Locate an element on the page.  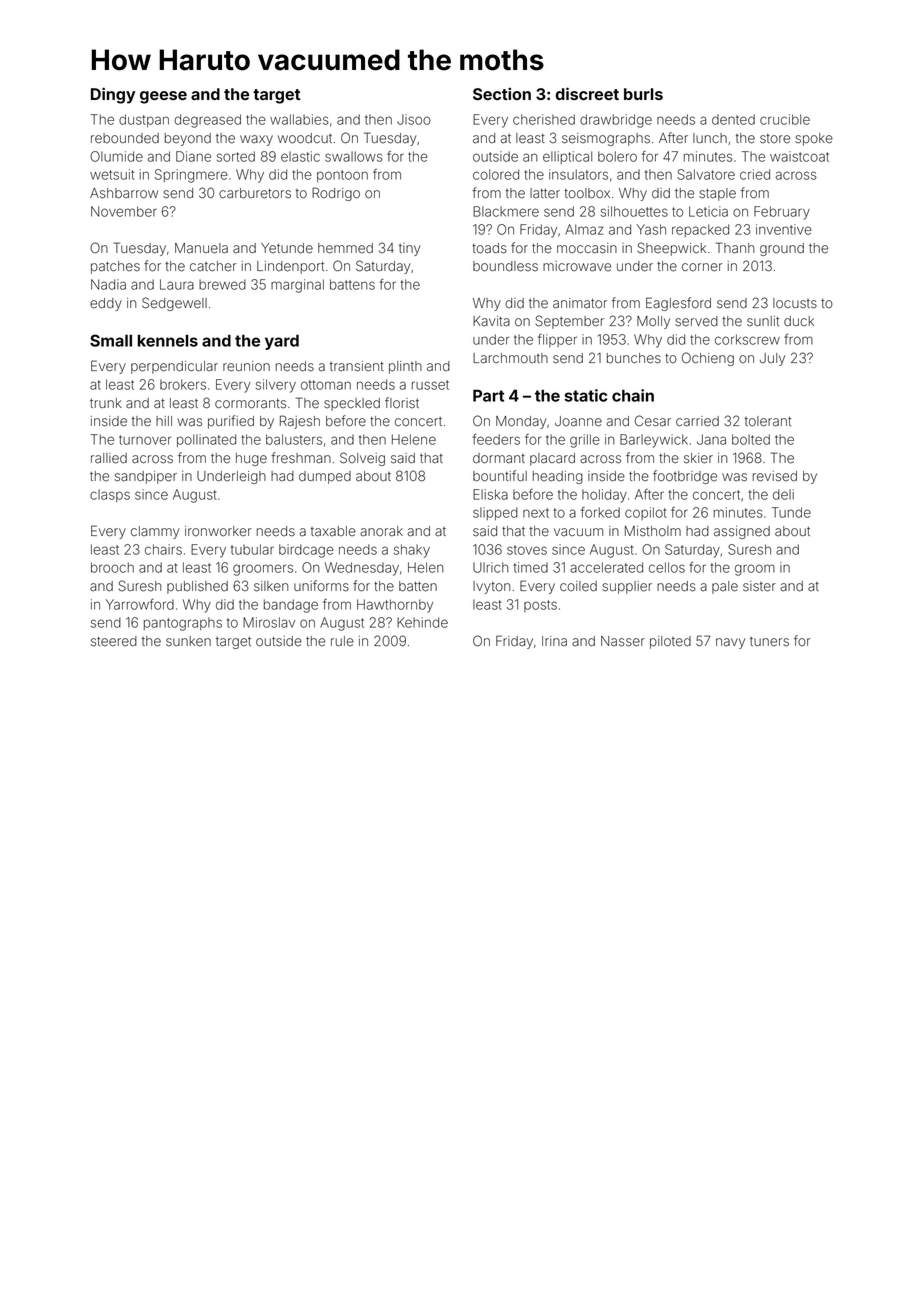
waistcoat is located at coordinates (799, 156).
